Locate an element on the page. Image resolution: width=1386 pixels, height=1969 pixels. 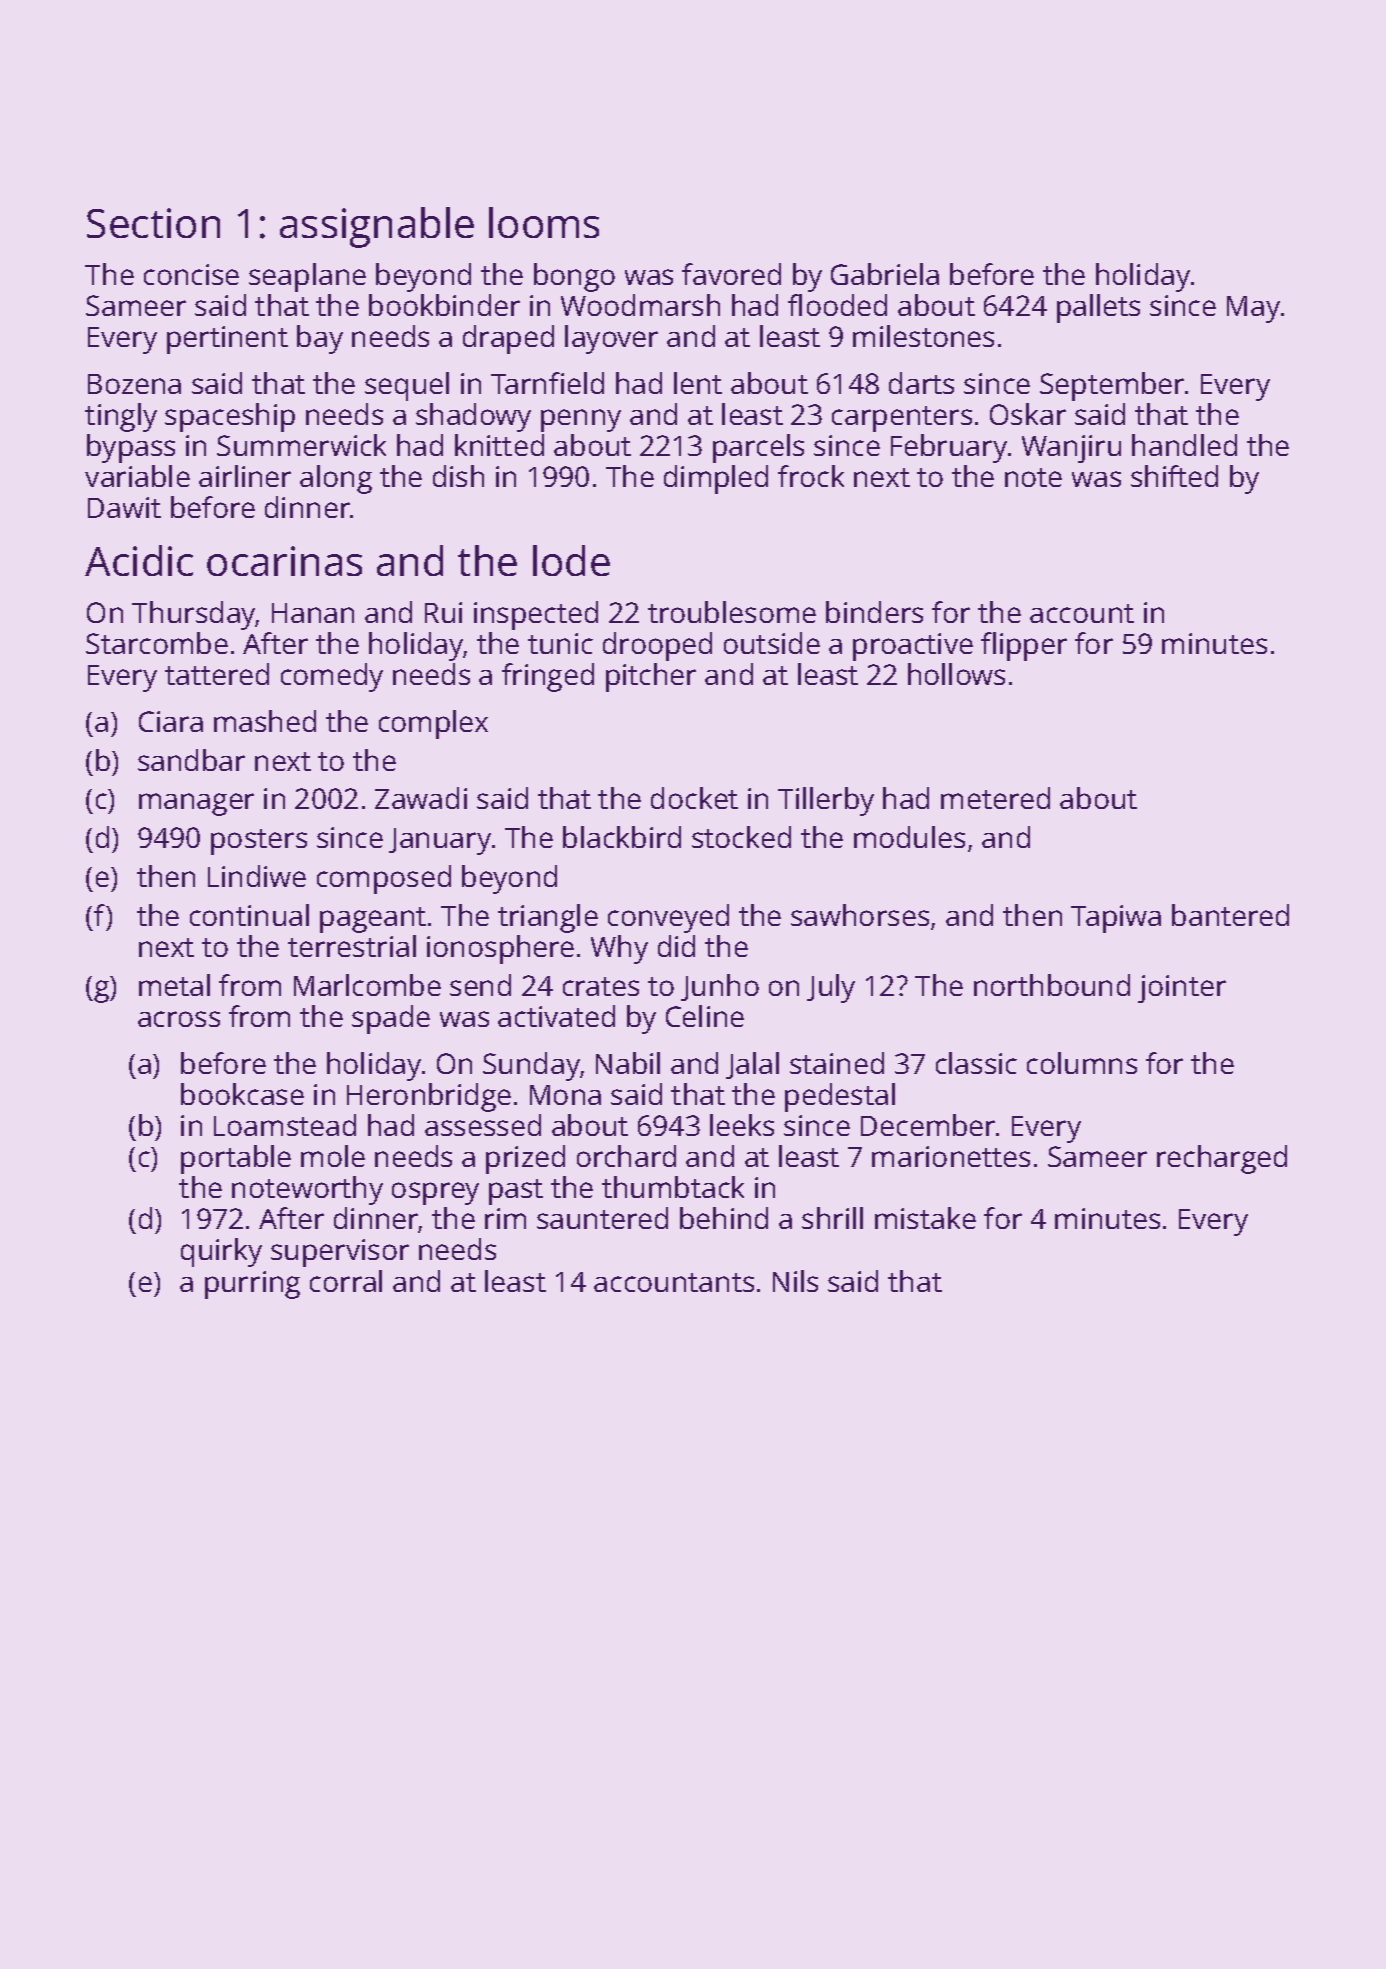
across is located at coordinates (179, 1019).
